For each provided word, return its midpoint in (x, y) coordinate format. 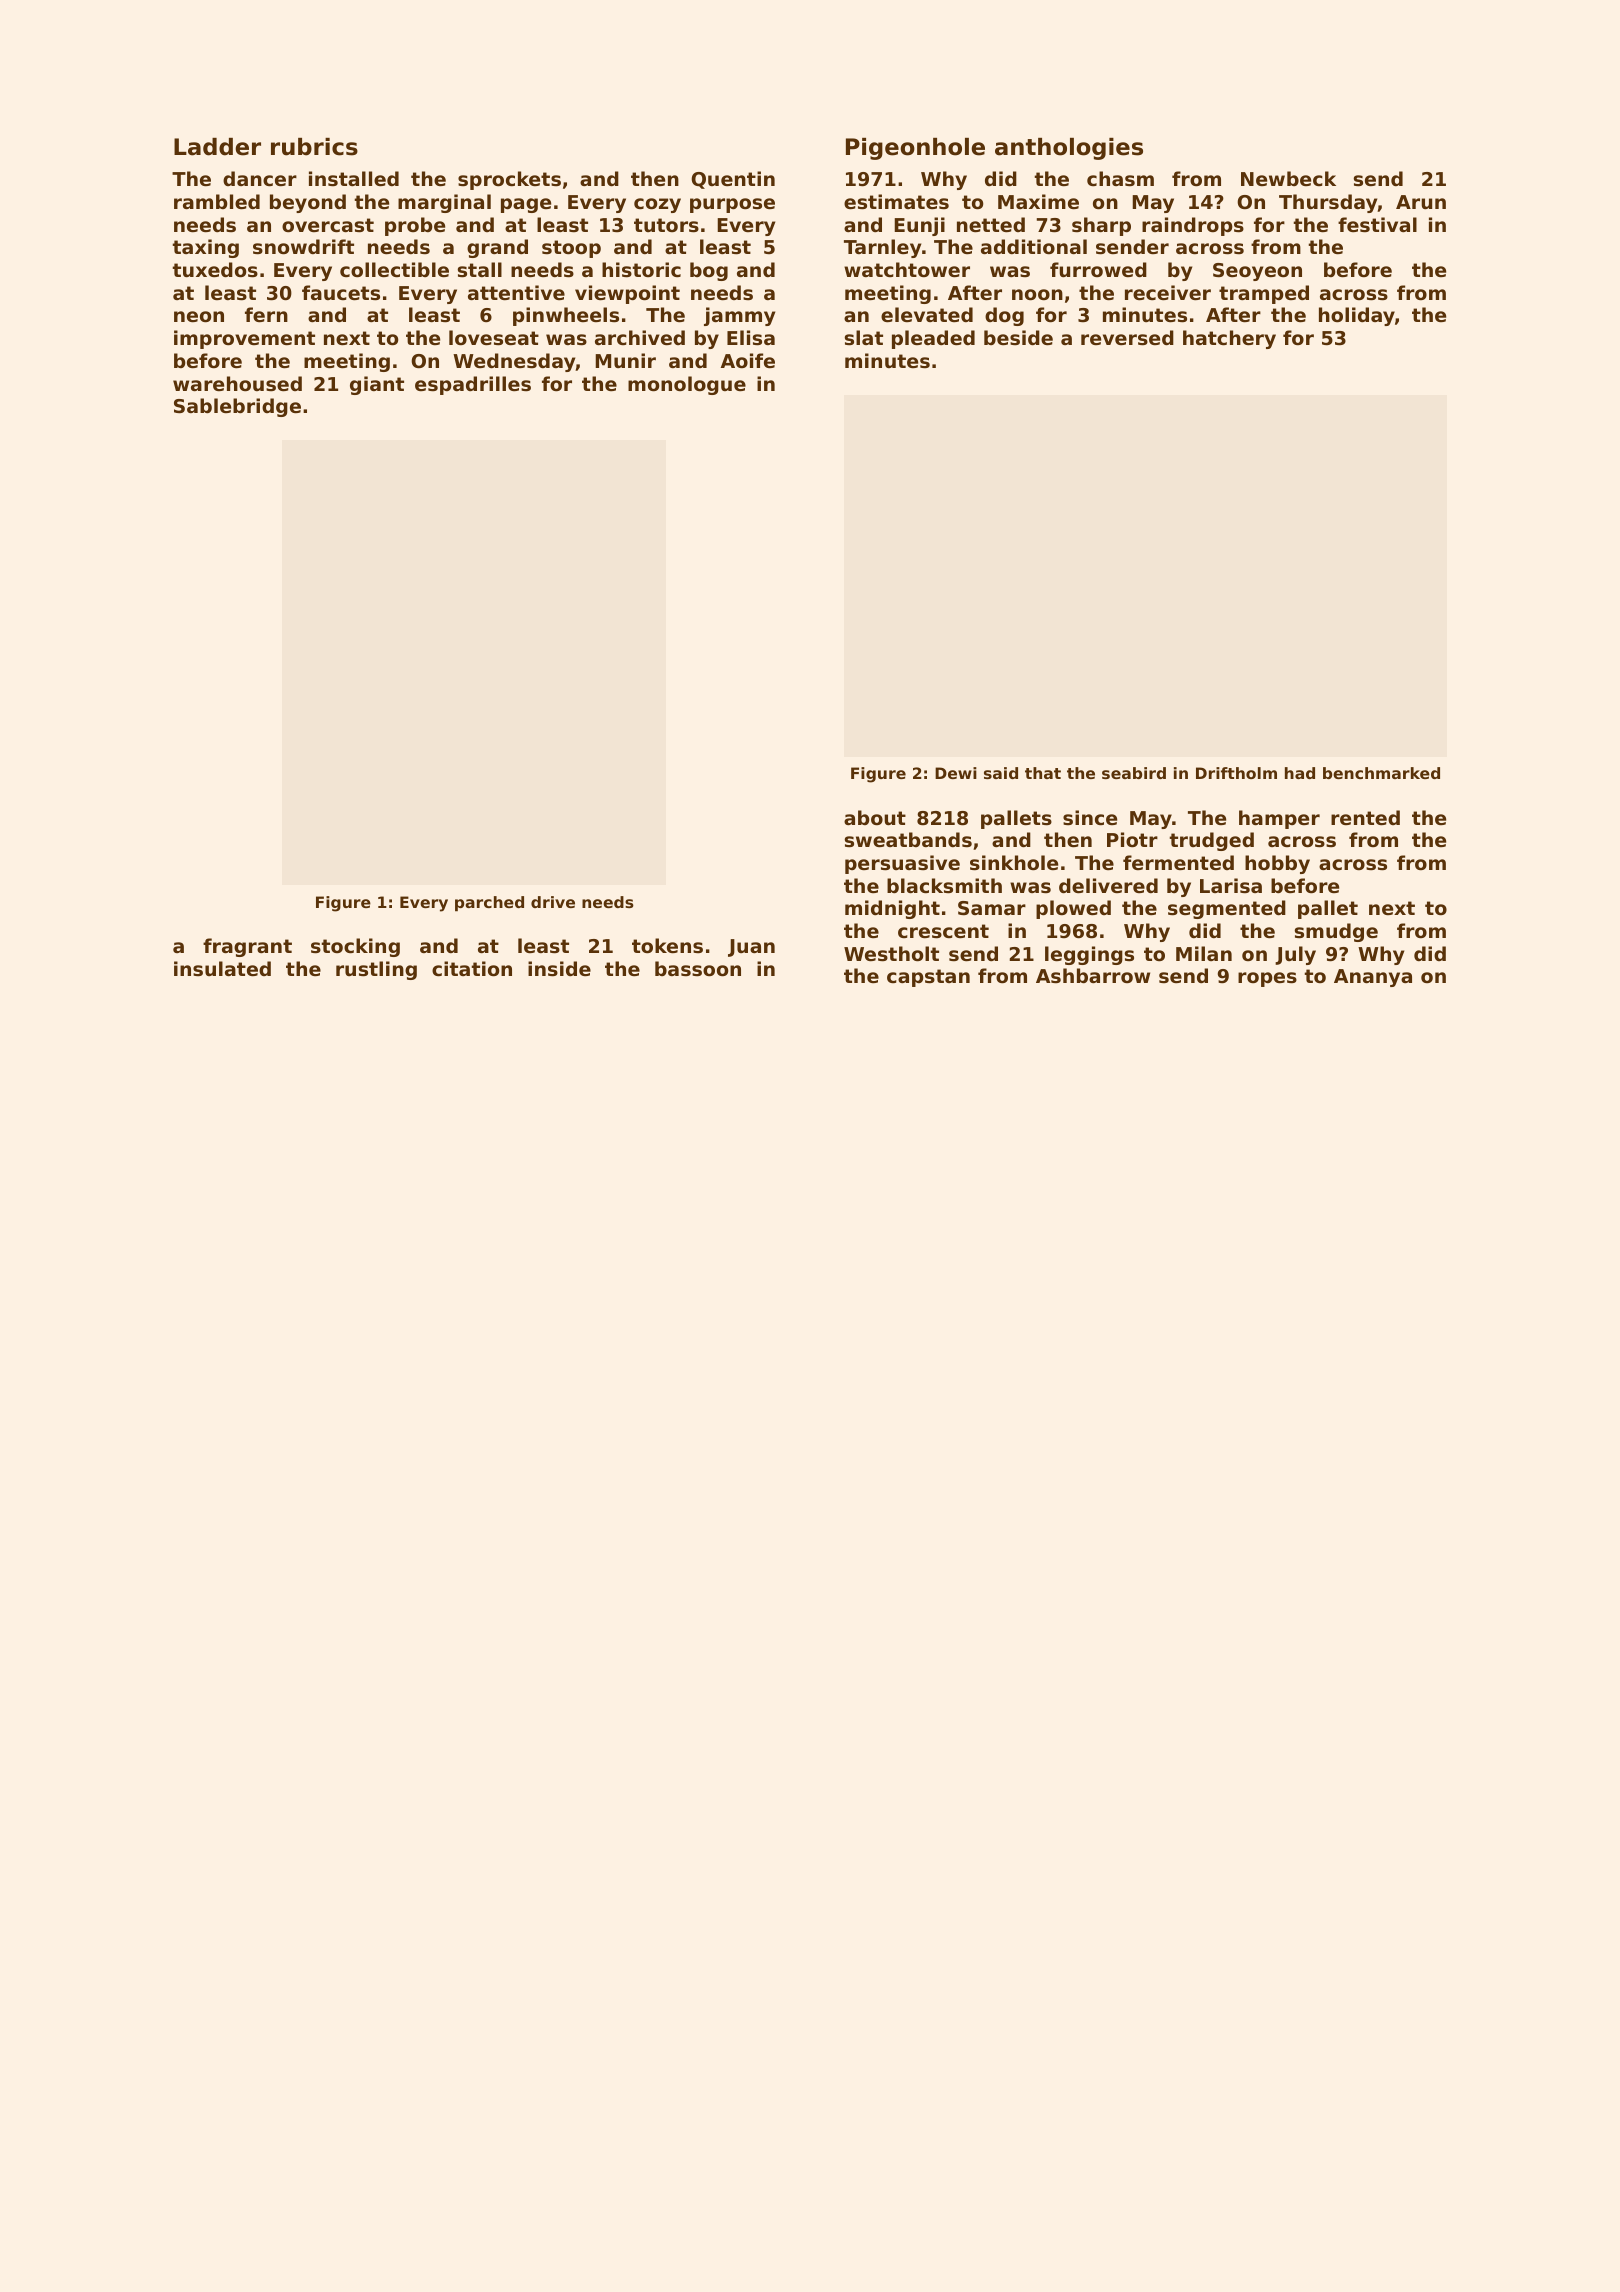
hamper (1279, 819)
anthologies (1069, 149)
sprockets (509, 180)
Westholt (891, 954)
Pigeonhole (915, 149)
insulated (222, 969)
